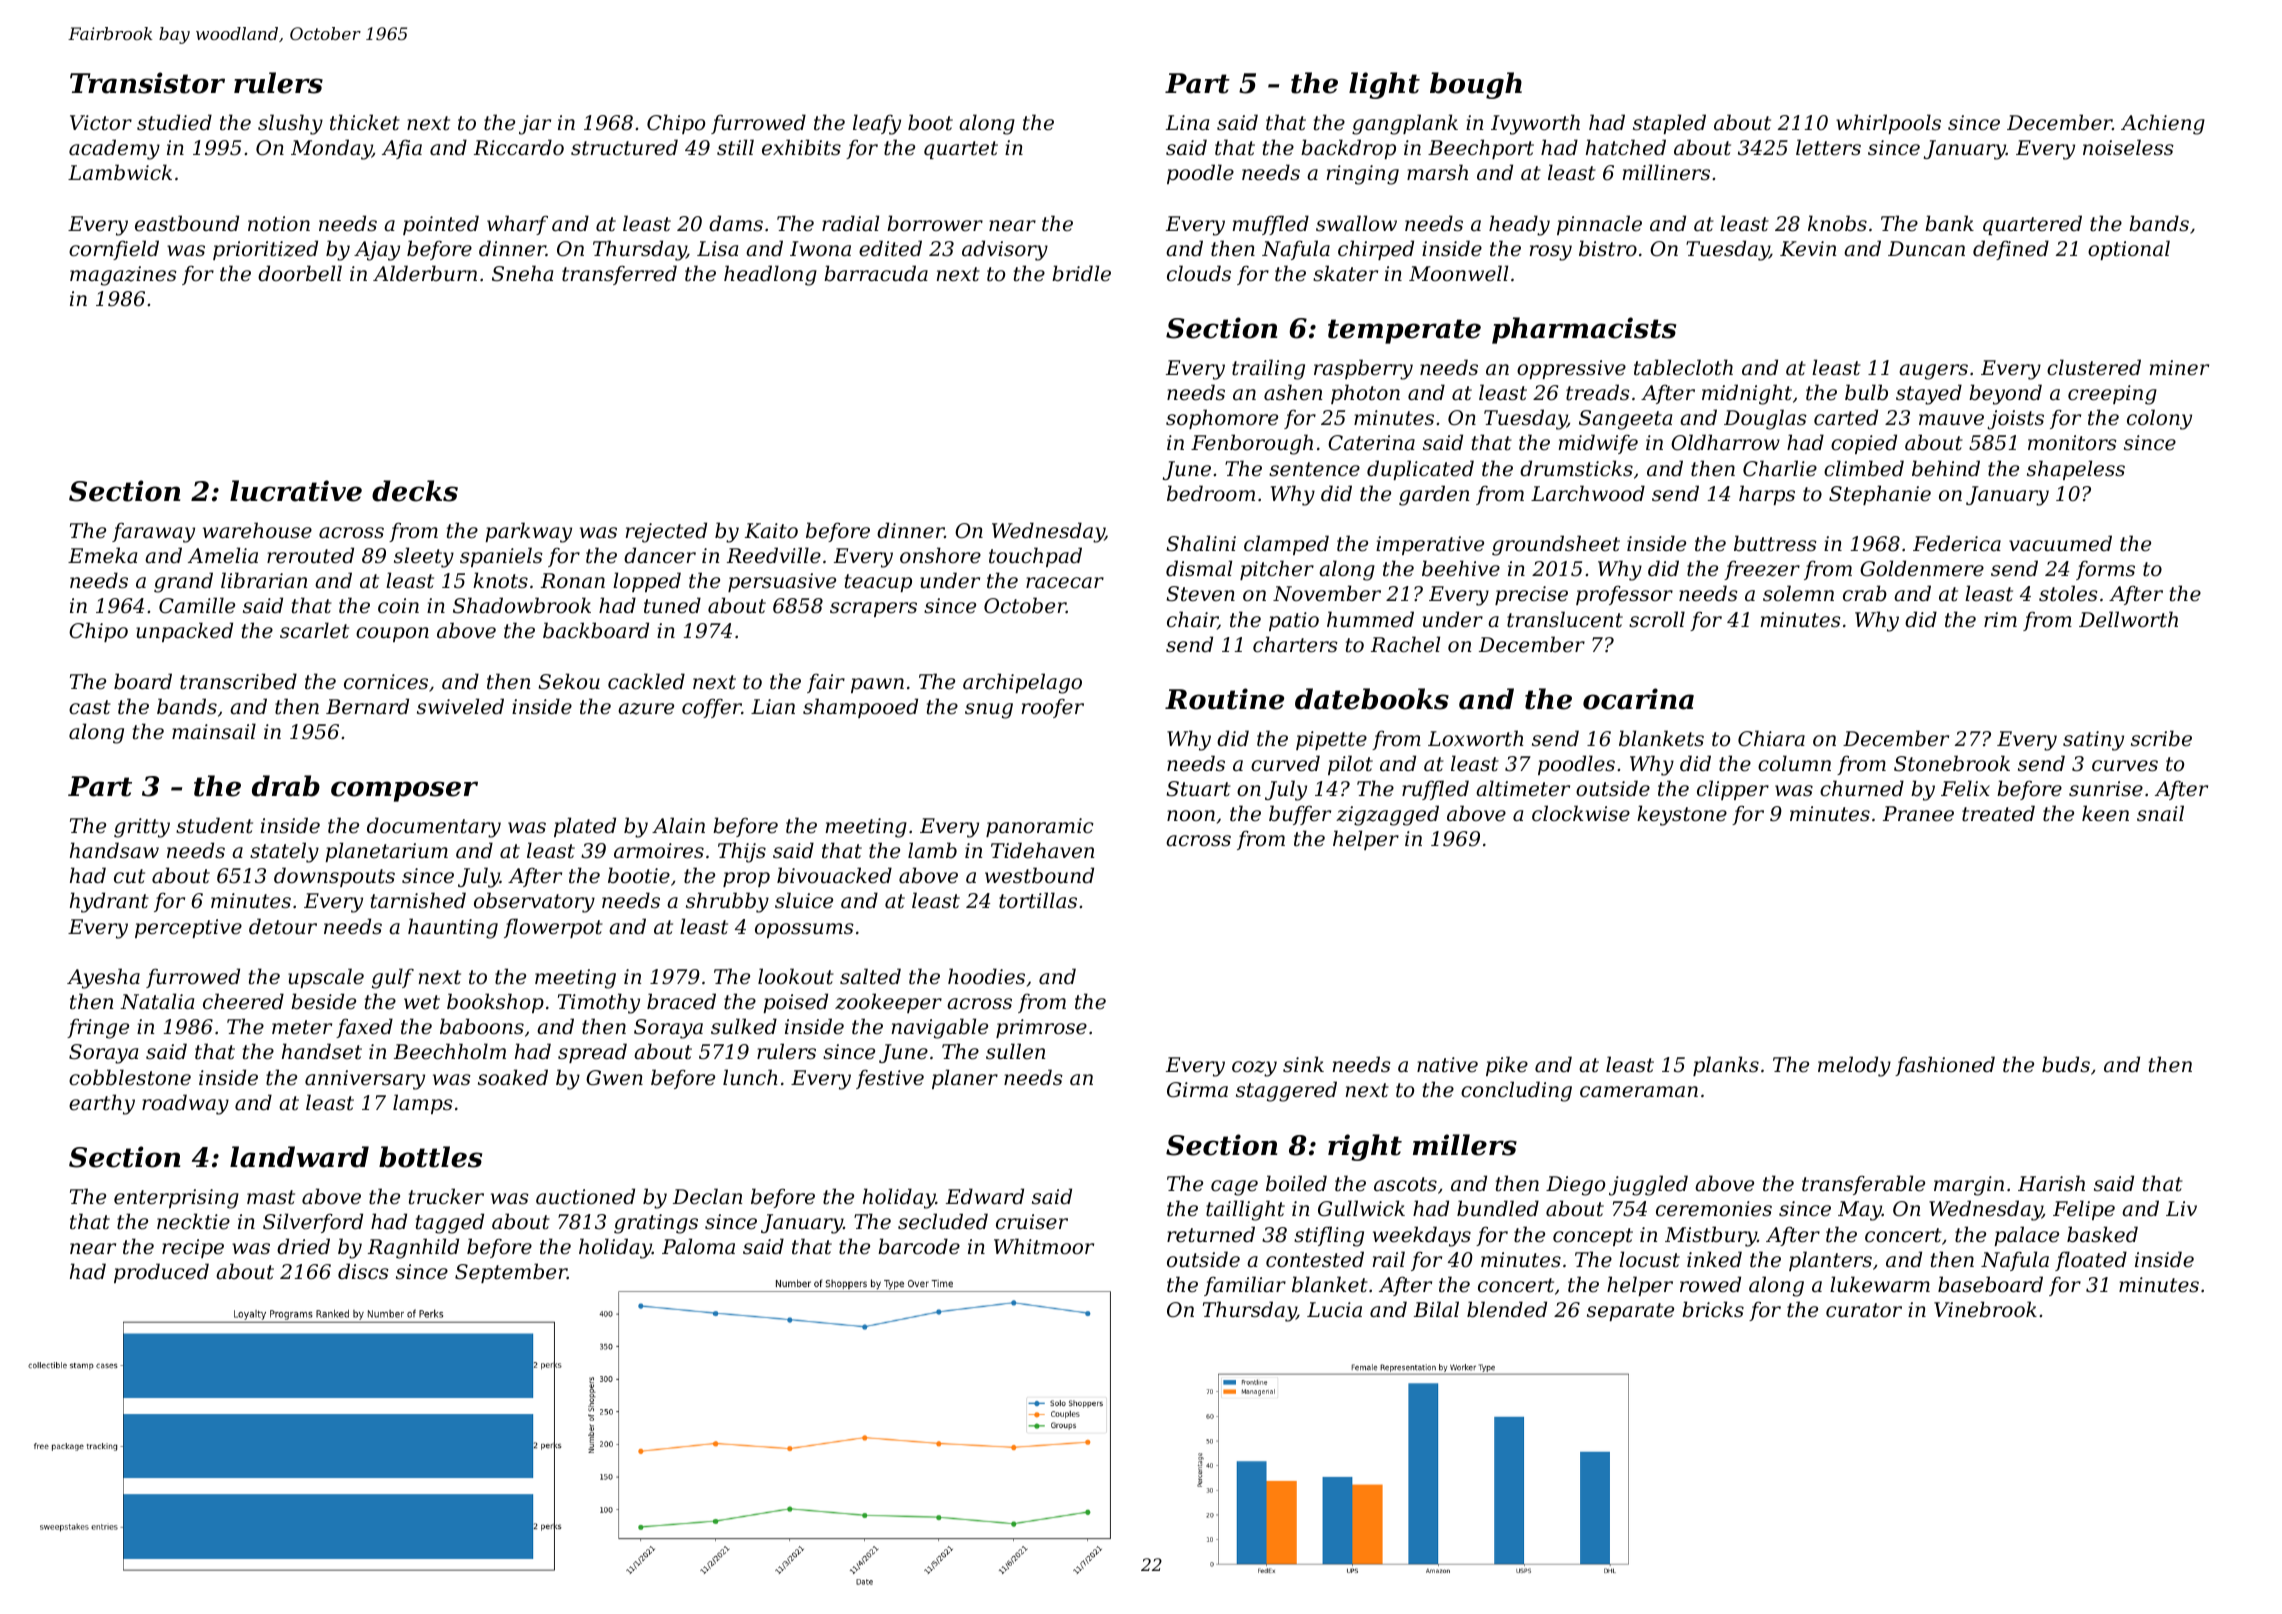 Image resolution: width=2282 pixels, height=1614 pixels. What do you see at coordinates (1350, 765) in the page?
I see `pilot` at bounding box center [1350, 765].
